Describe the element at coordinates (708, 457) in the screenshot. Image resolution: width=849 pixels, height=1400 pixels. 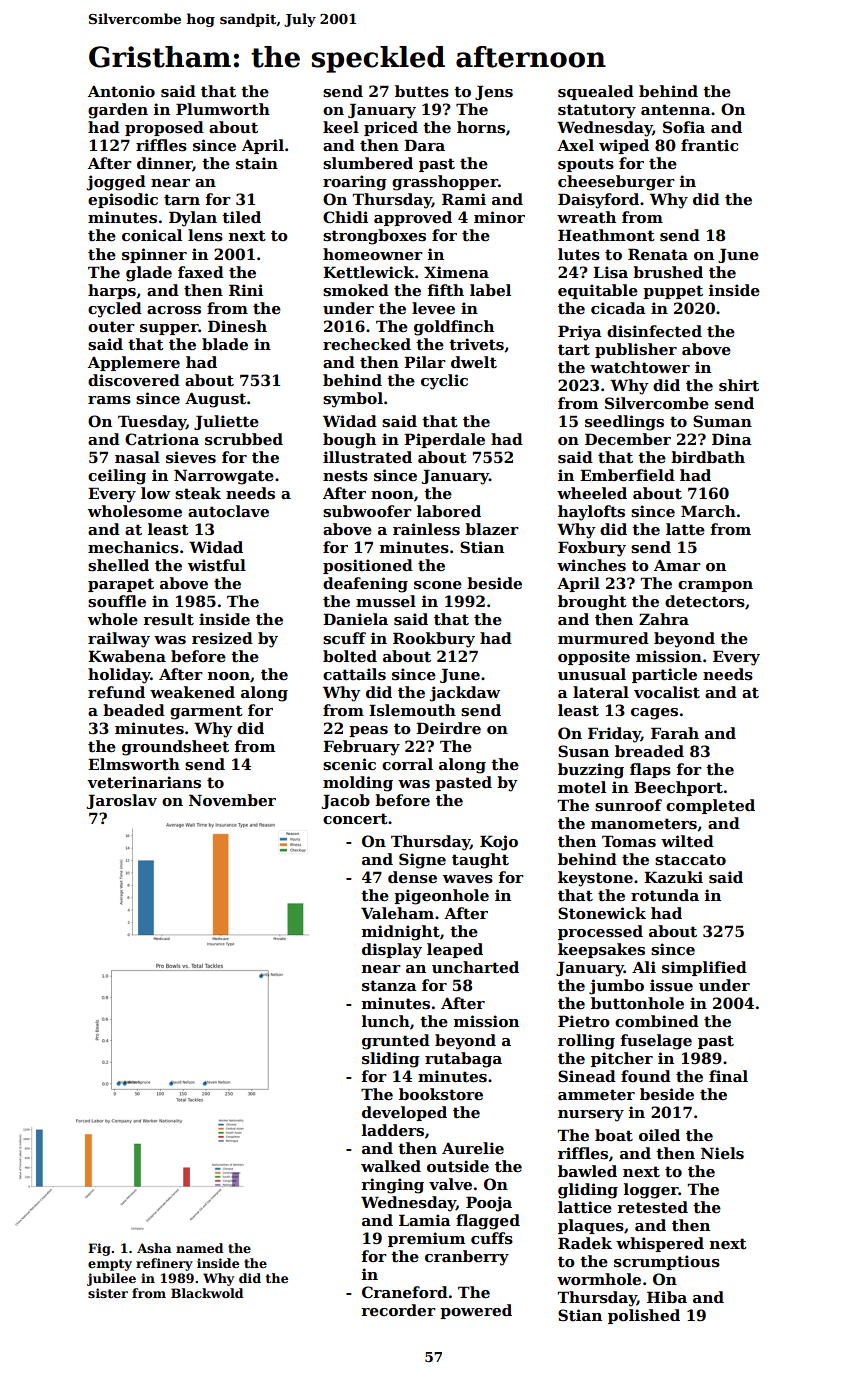
I see `birdbath` at that location.
